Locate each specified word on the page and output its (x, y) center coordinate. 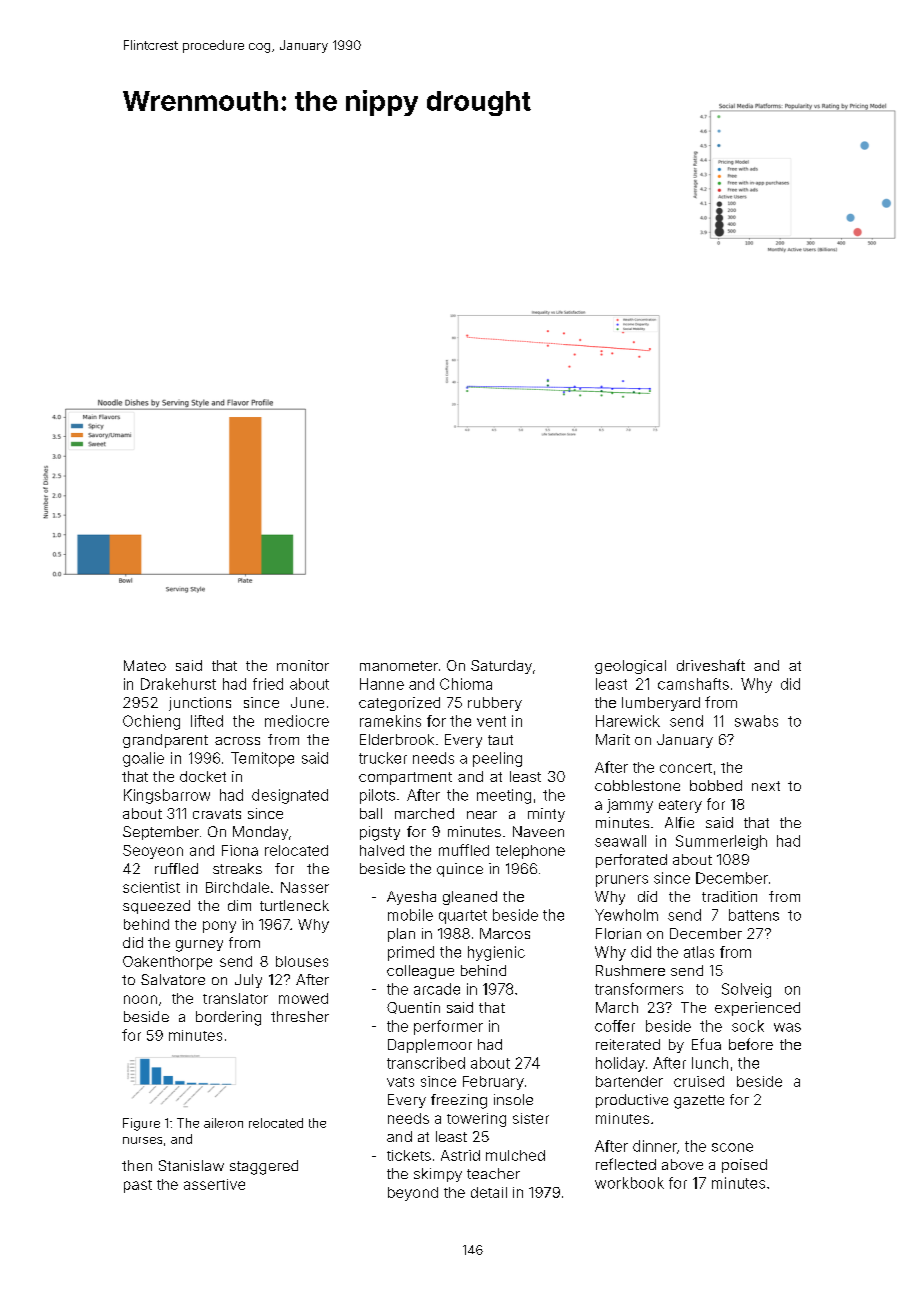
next (766, 786)
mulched (515, 1155)
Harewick (628, 721)
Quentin (413, 1008)
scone (732, 1147)
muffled (464, 850)
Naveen (538, 831)
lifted (207, 721)
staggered (264, 1167)
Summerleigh (721, 842)
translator (235, 998)
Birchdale (237, 887)
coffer (615, 1026)
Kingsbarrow (167, 796)
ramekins (390, 721)
